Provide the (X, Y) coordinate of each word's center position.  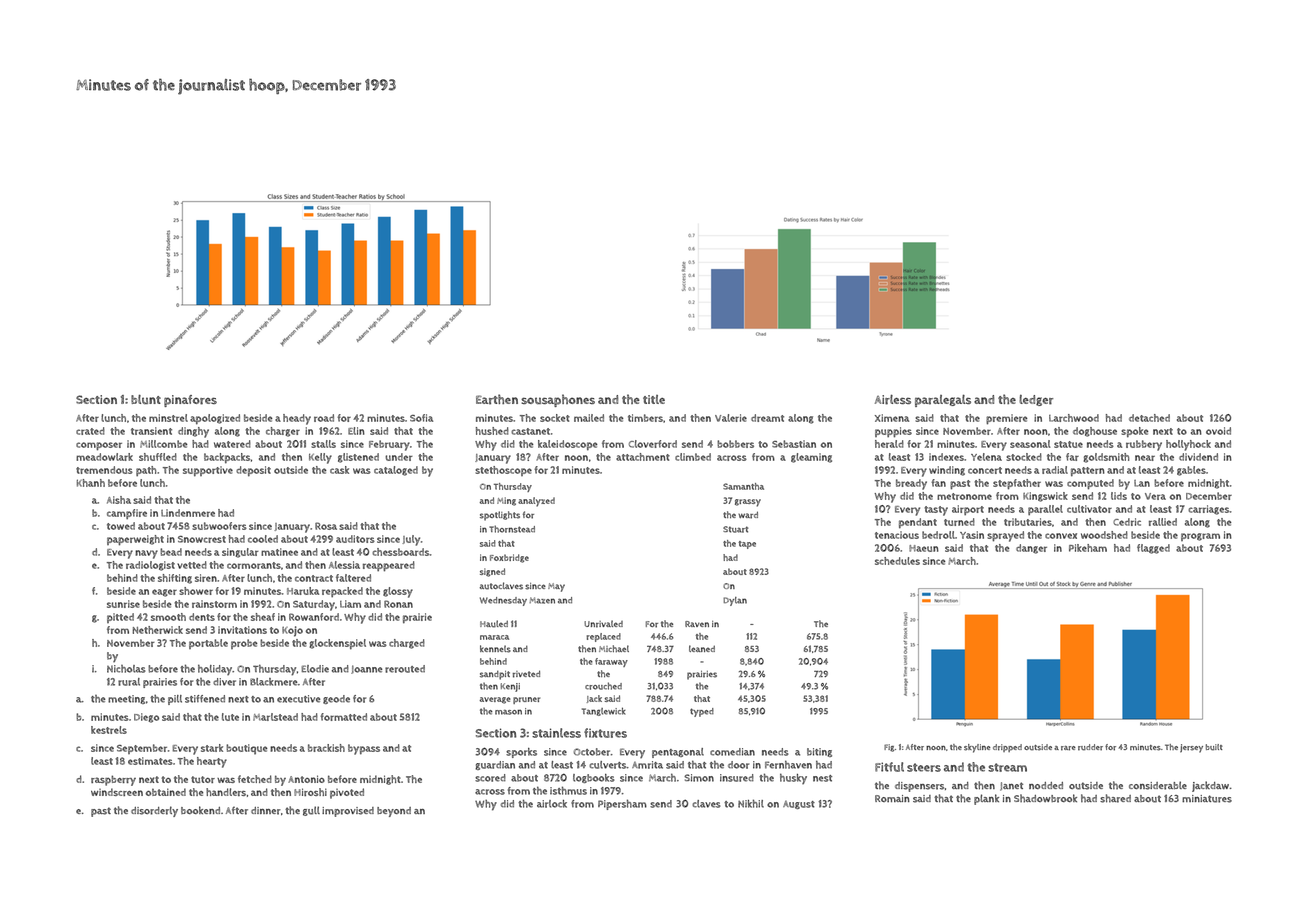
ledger (1036, 400)
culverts (608, 765)
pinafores (190, 401)
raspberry (113, 780)
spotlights (500, 516)
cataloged (396, 471)
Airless (893, 400)
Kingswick (1045, 497)
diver (224, 682)
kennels (495, 649)
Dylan (735, 601)
